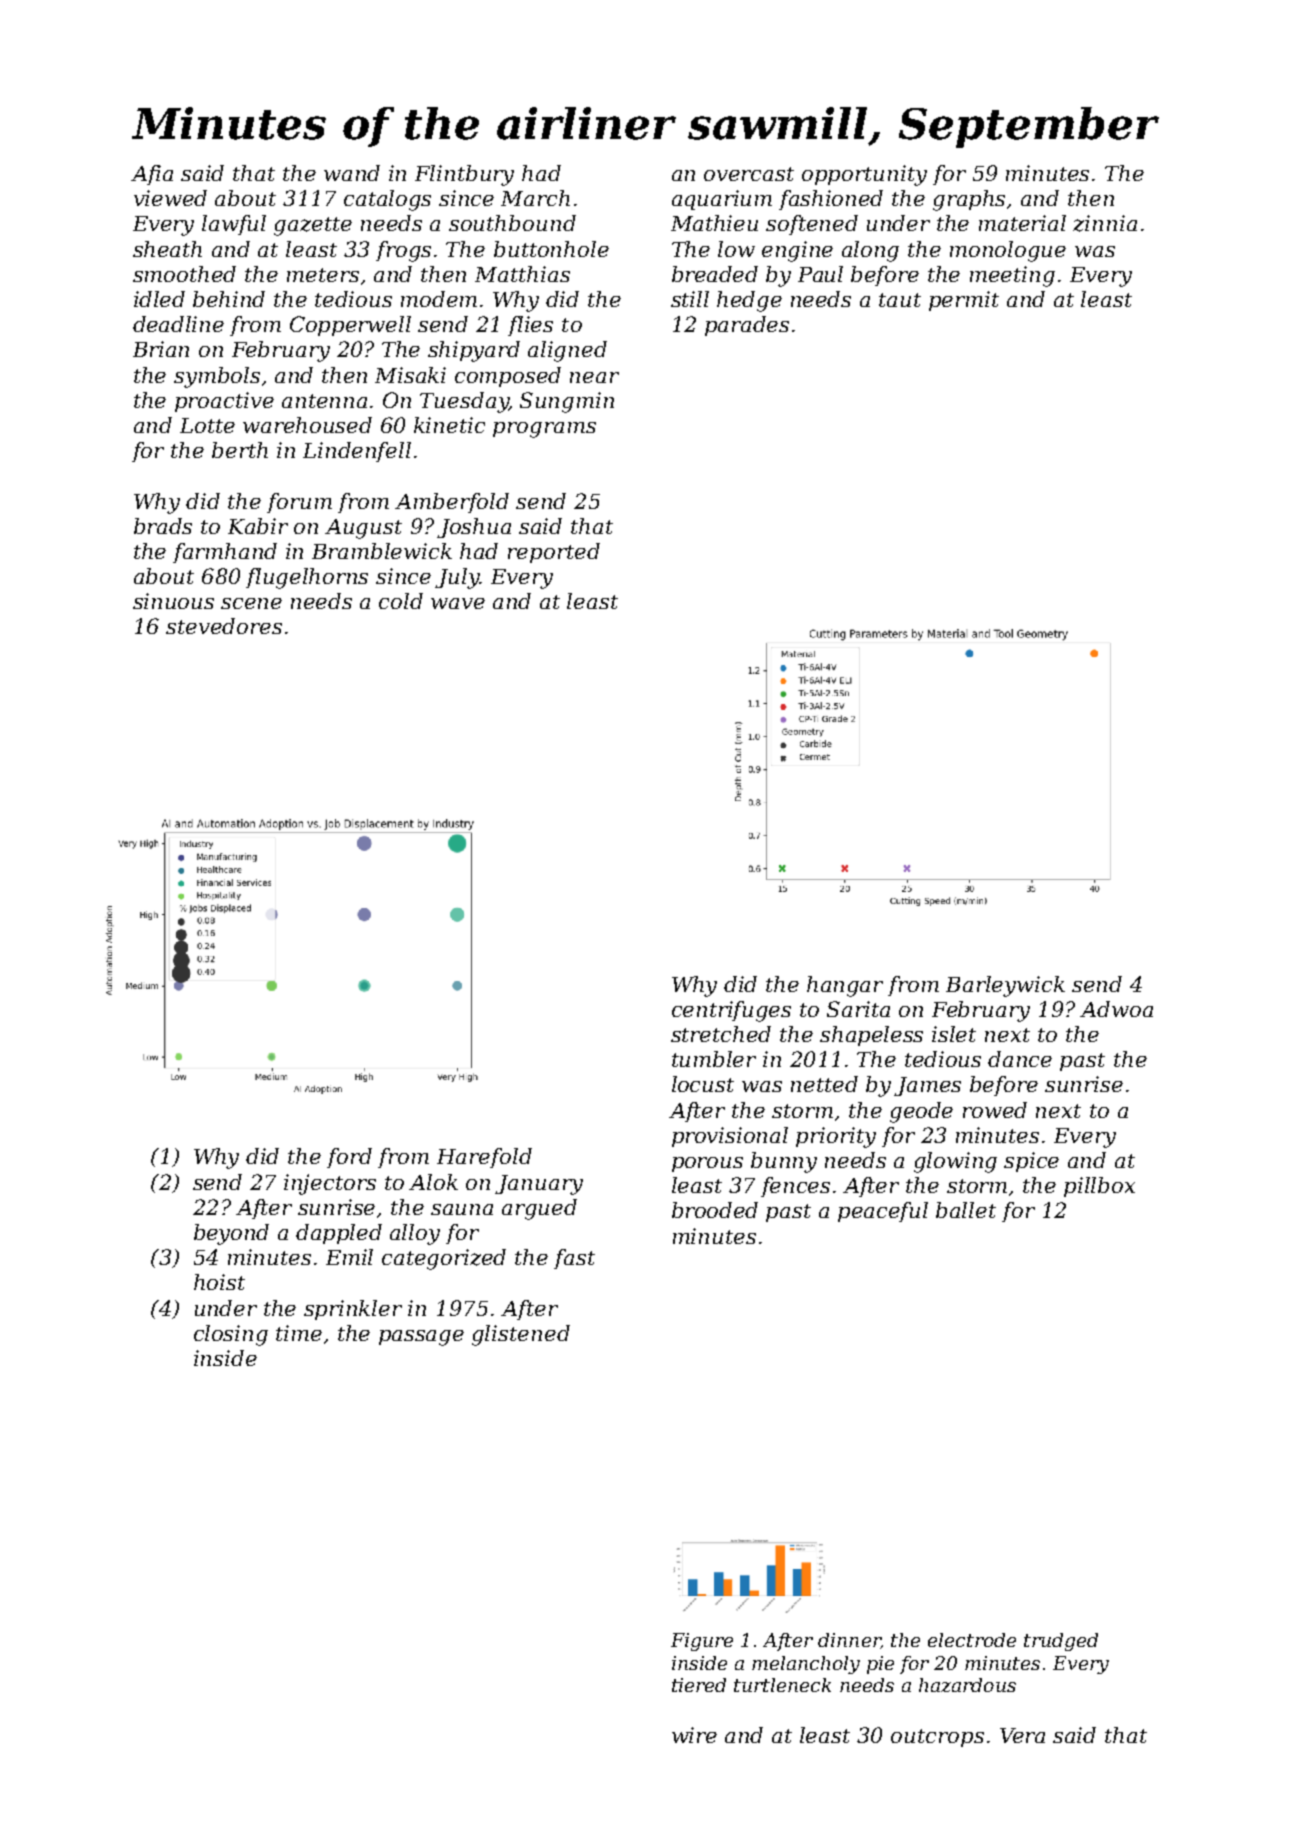 The image size is (1293, 1828). Describe the element at coordinates (694, 1735) in the screenshot. I see `wire` at that location.
